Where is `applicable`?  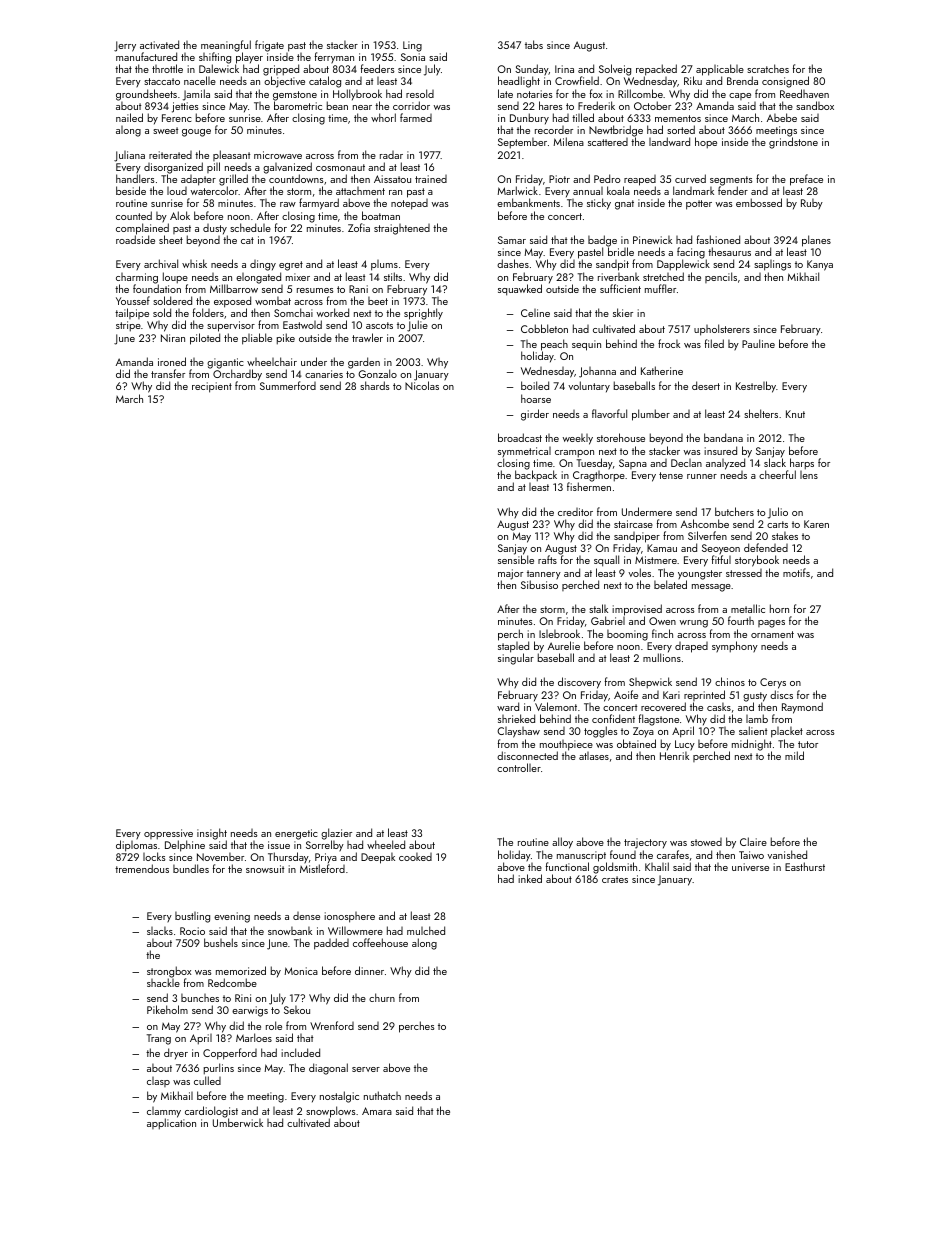 applicable is located at coordinates (720, 70).
